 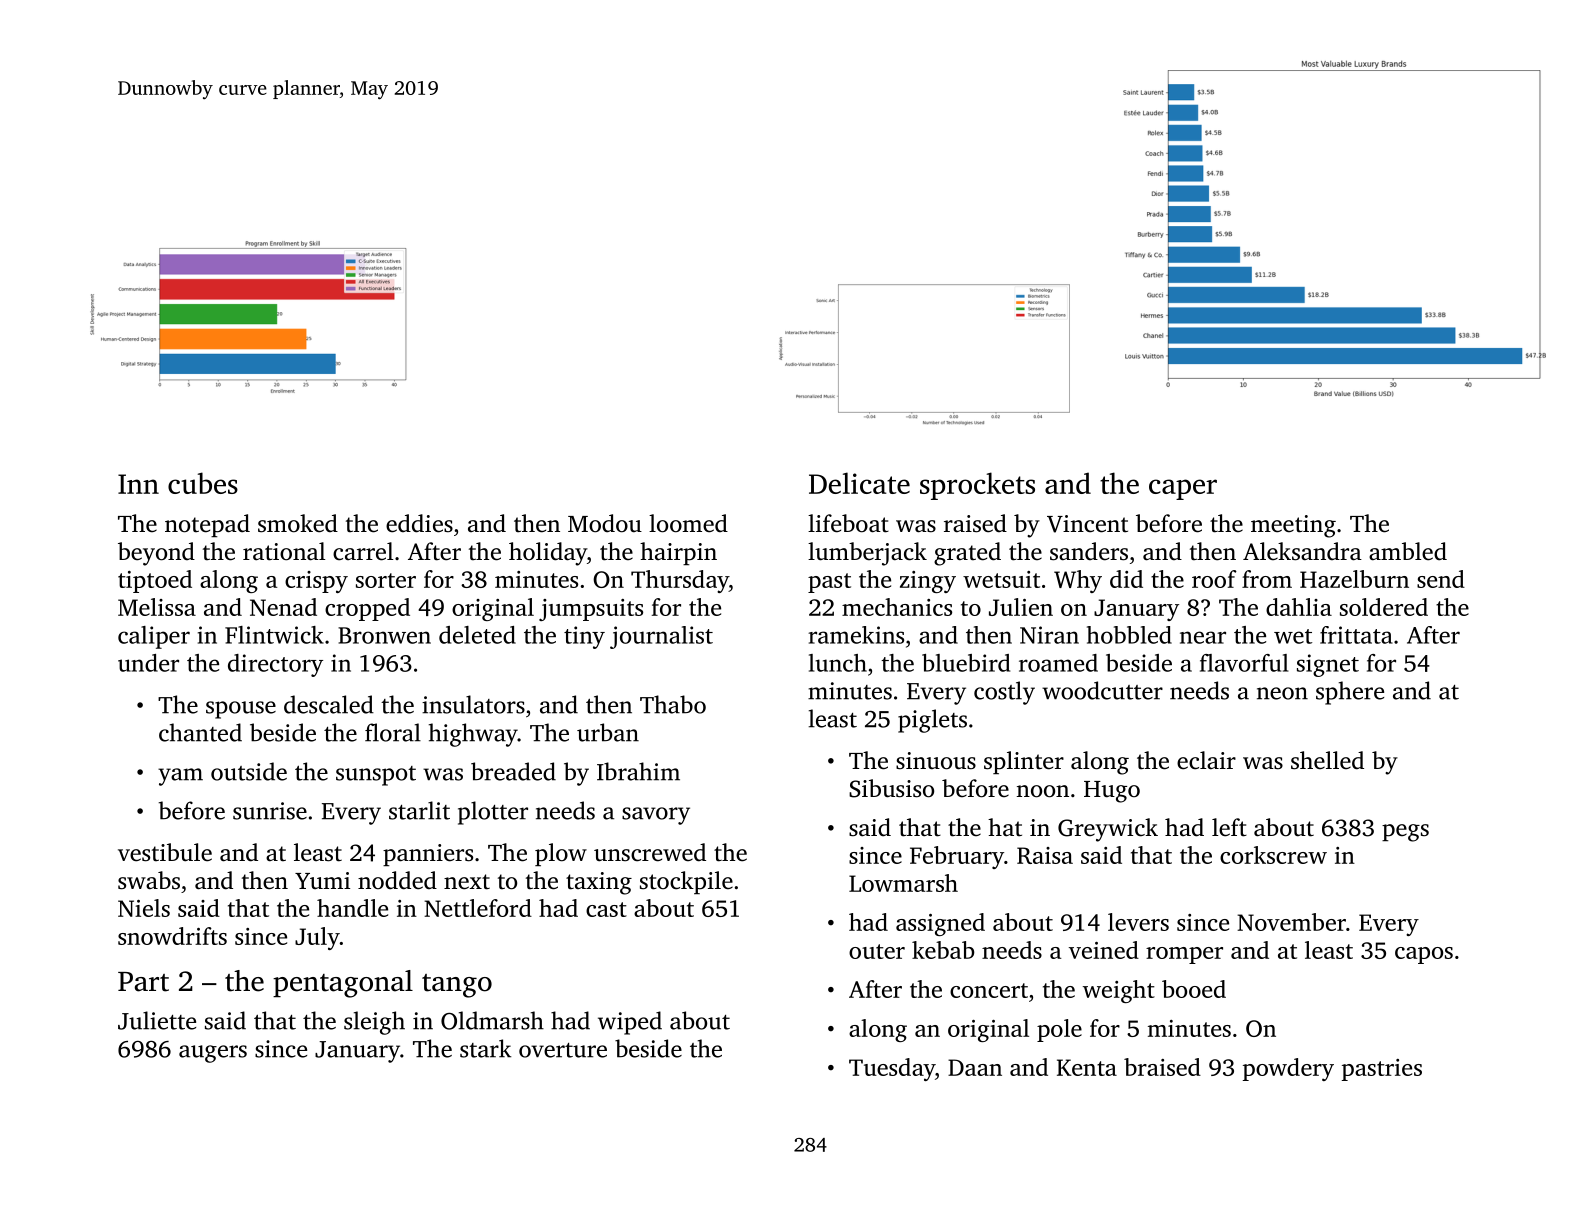 What do you see at coordinates (688, 523) in the screenshot?
I see `loomed` at bounding box center [688, 523].
